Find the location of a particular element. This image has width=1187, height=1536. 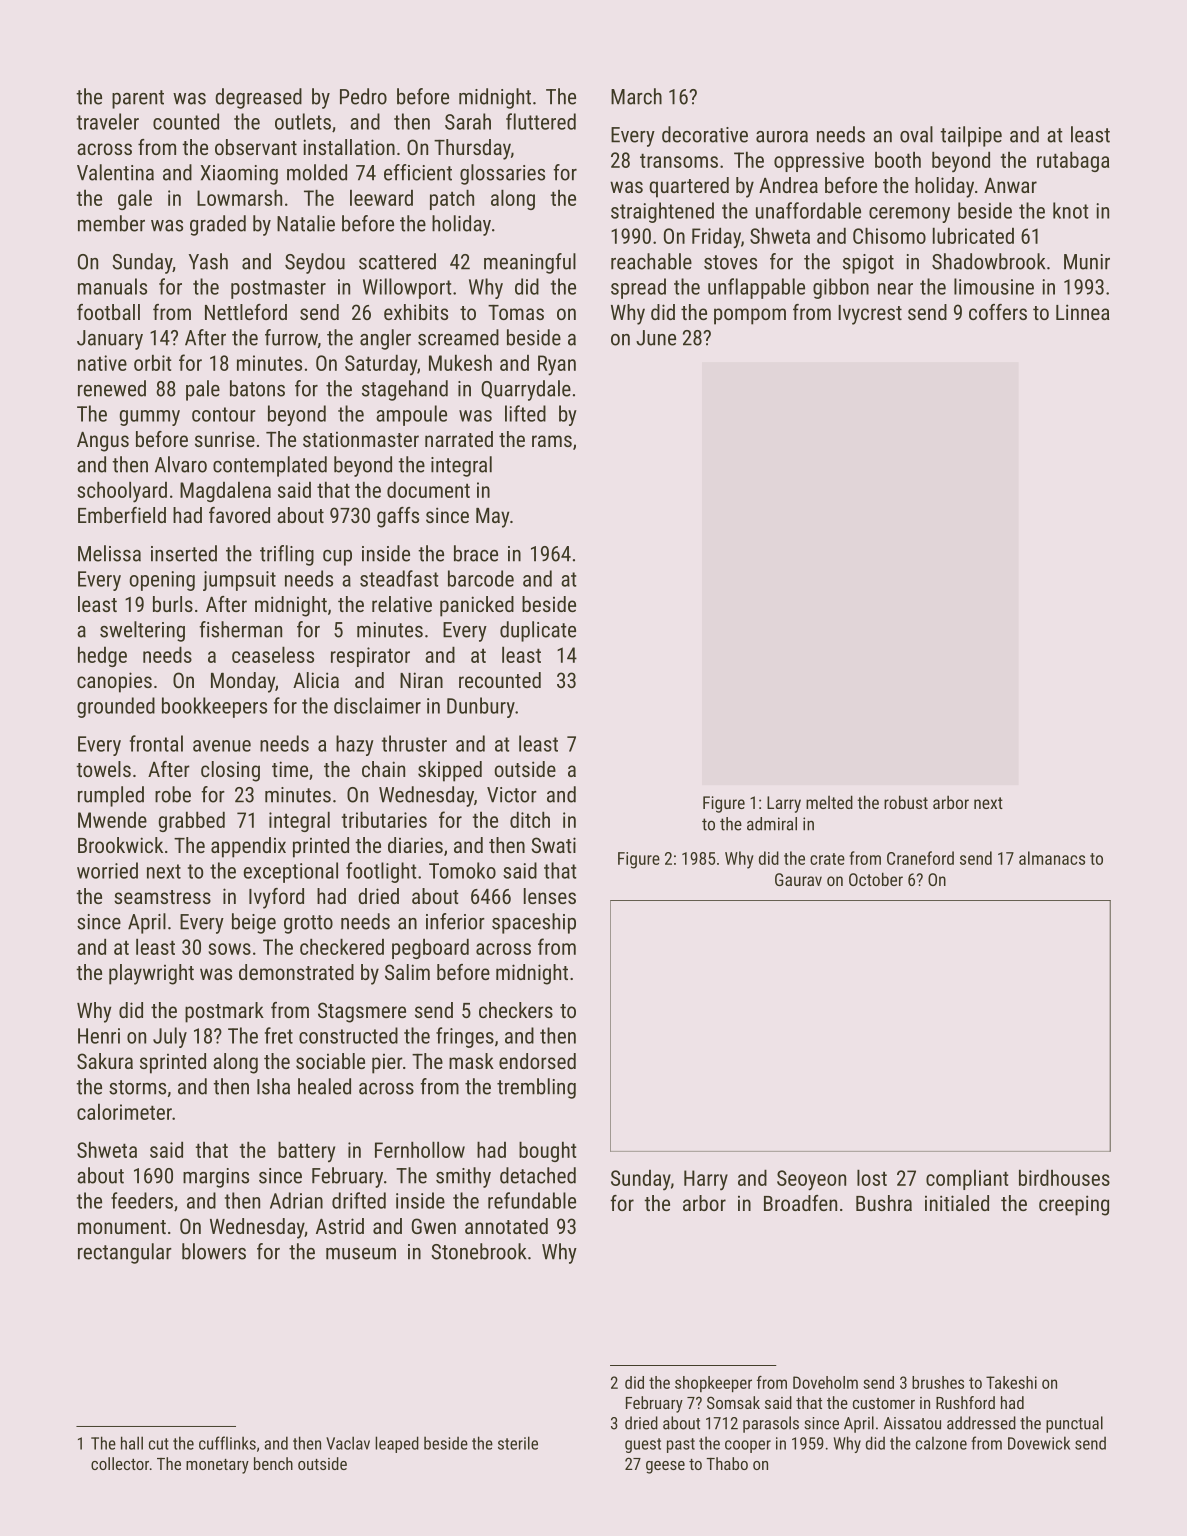

initialed is located at coordinates (957, 1203).
